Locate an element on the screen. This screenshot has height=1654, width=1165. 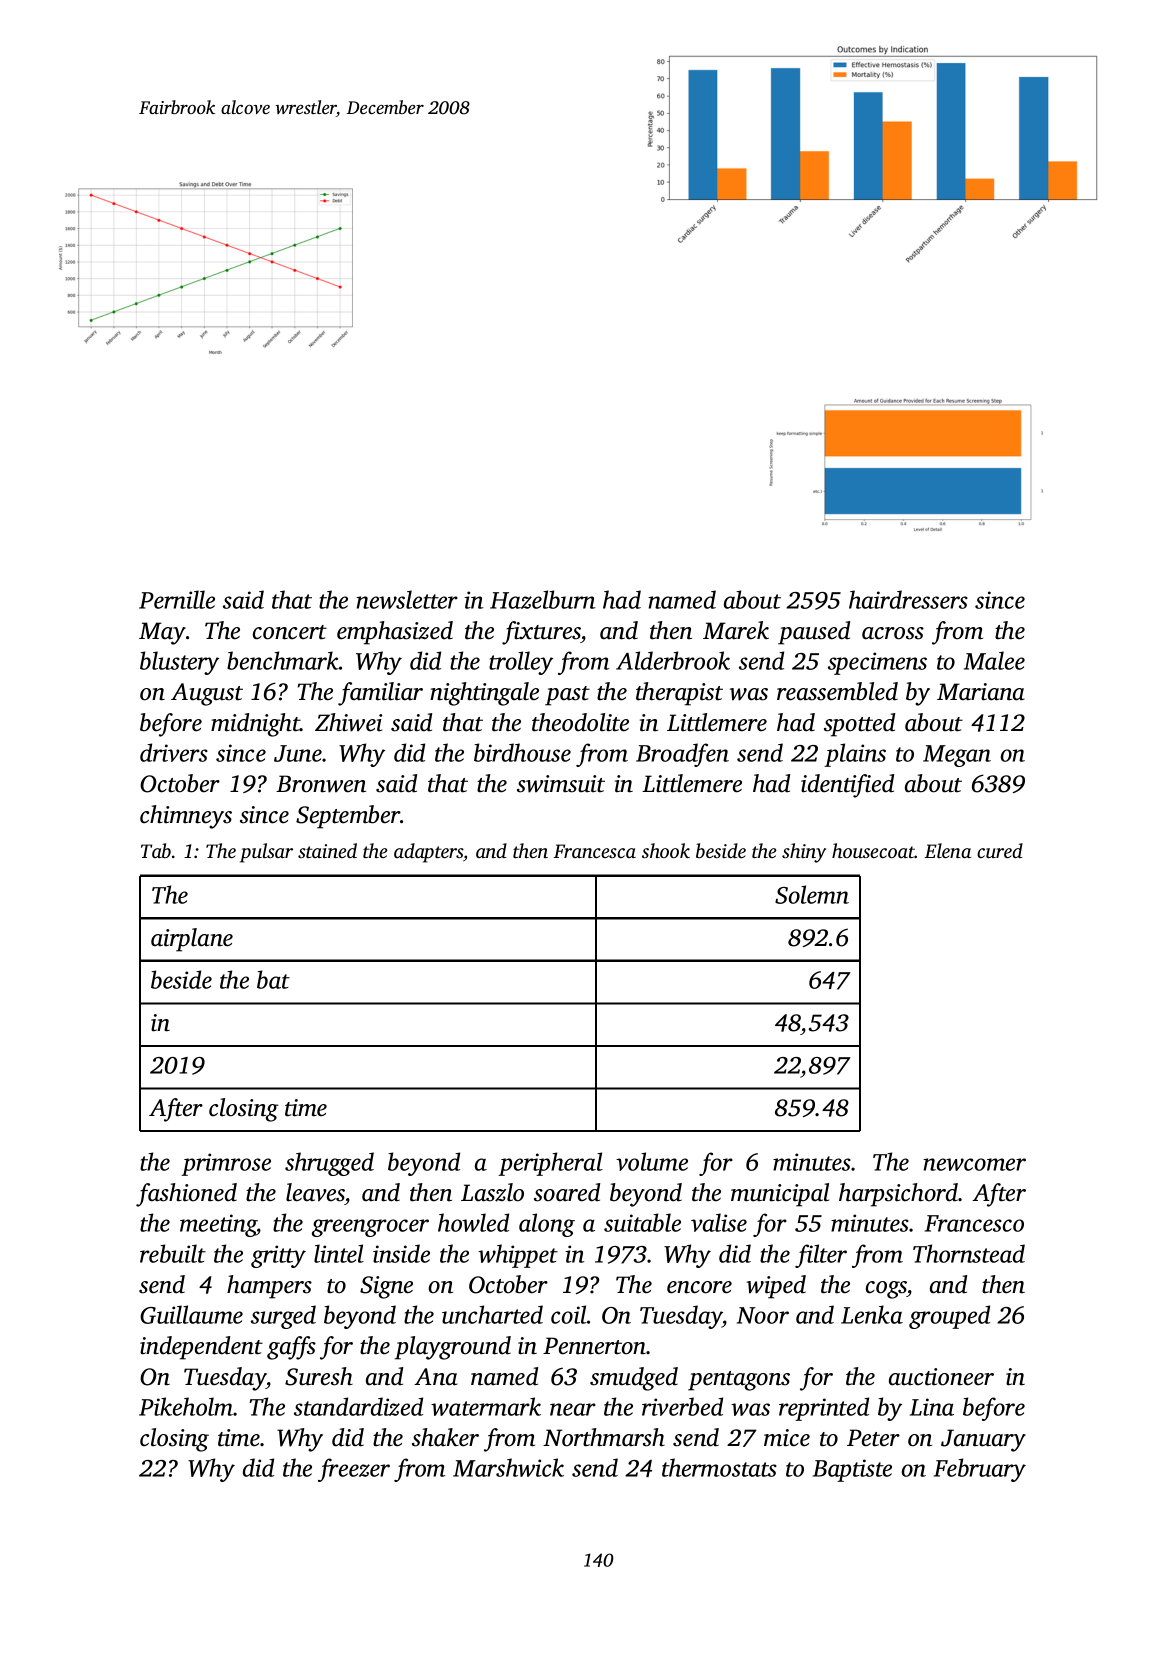
volume is located at coordinates (652, 1161).
